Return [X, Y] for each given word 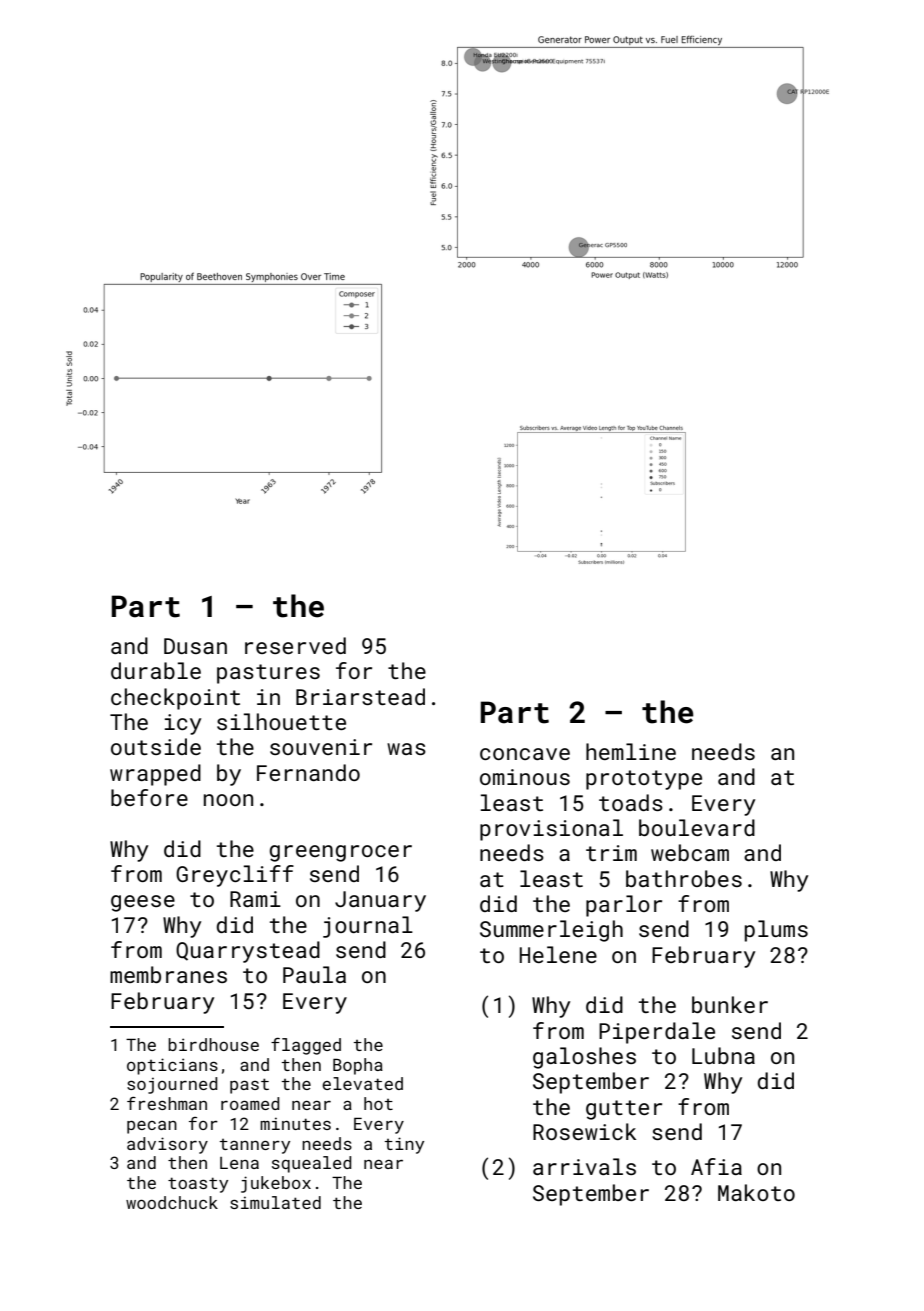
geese [143, 903]
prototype [644, 780]
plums [776, 931]
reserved [295, 645]
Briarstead [360, 696]
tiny [404, 1145]
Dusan [195, 646]
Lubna [723, 1055]
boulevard [697, 827]
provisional [551, 830]
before [149, 797]
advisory [167, 1145]
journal [368, 927]
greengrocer [341, 853]
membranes [168, 974]
